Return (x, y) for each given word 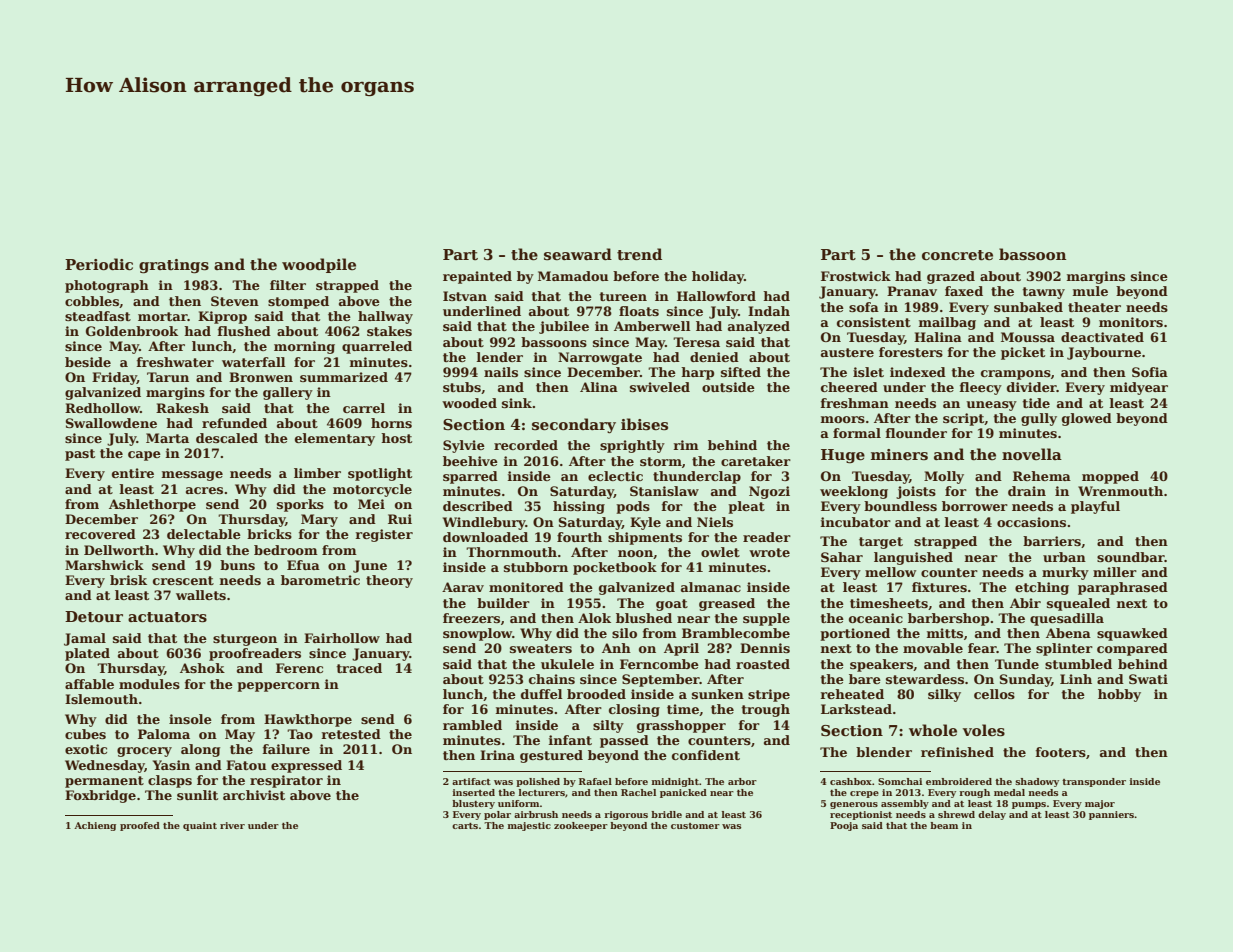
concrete (957, 255)
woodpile (319, 265)
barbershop (948, 619)
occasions (1031, 522)
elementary (335, 439)
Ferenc (299, 668)
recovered (100, 534)
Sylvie (464, 446)
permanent (104, 782)
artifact (471, 781)
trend (639, 254)
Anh (616, 648)
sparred (470, 477)
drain (1027, 491)
